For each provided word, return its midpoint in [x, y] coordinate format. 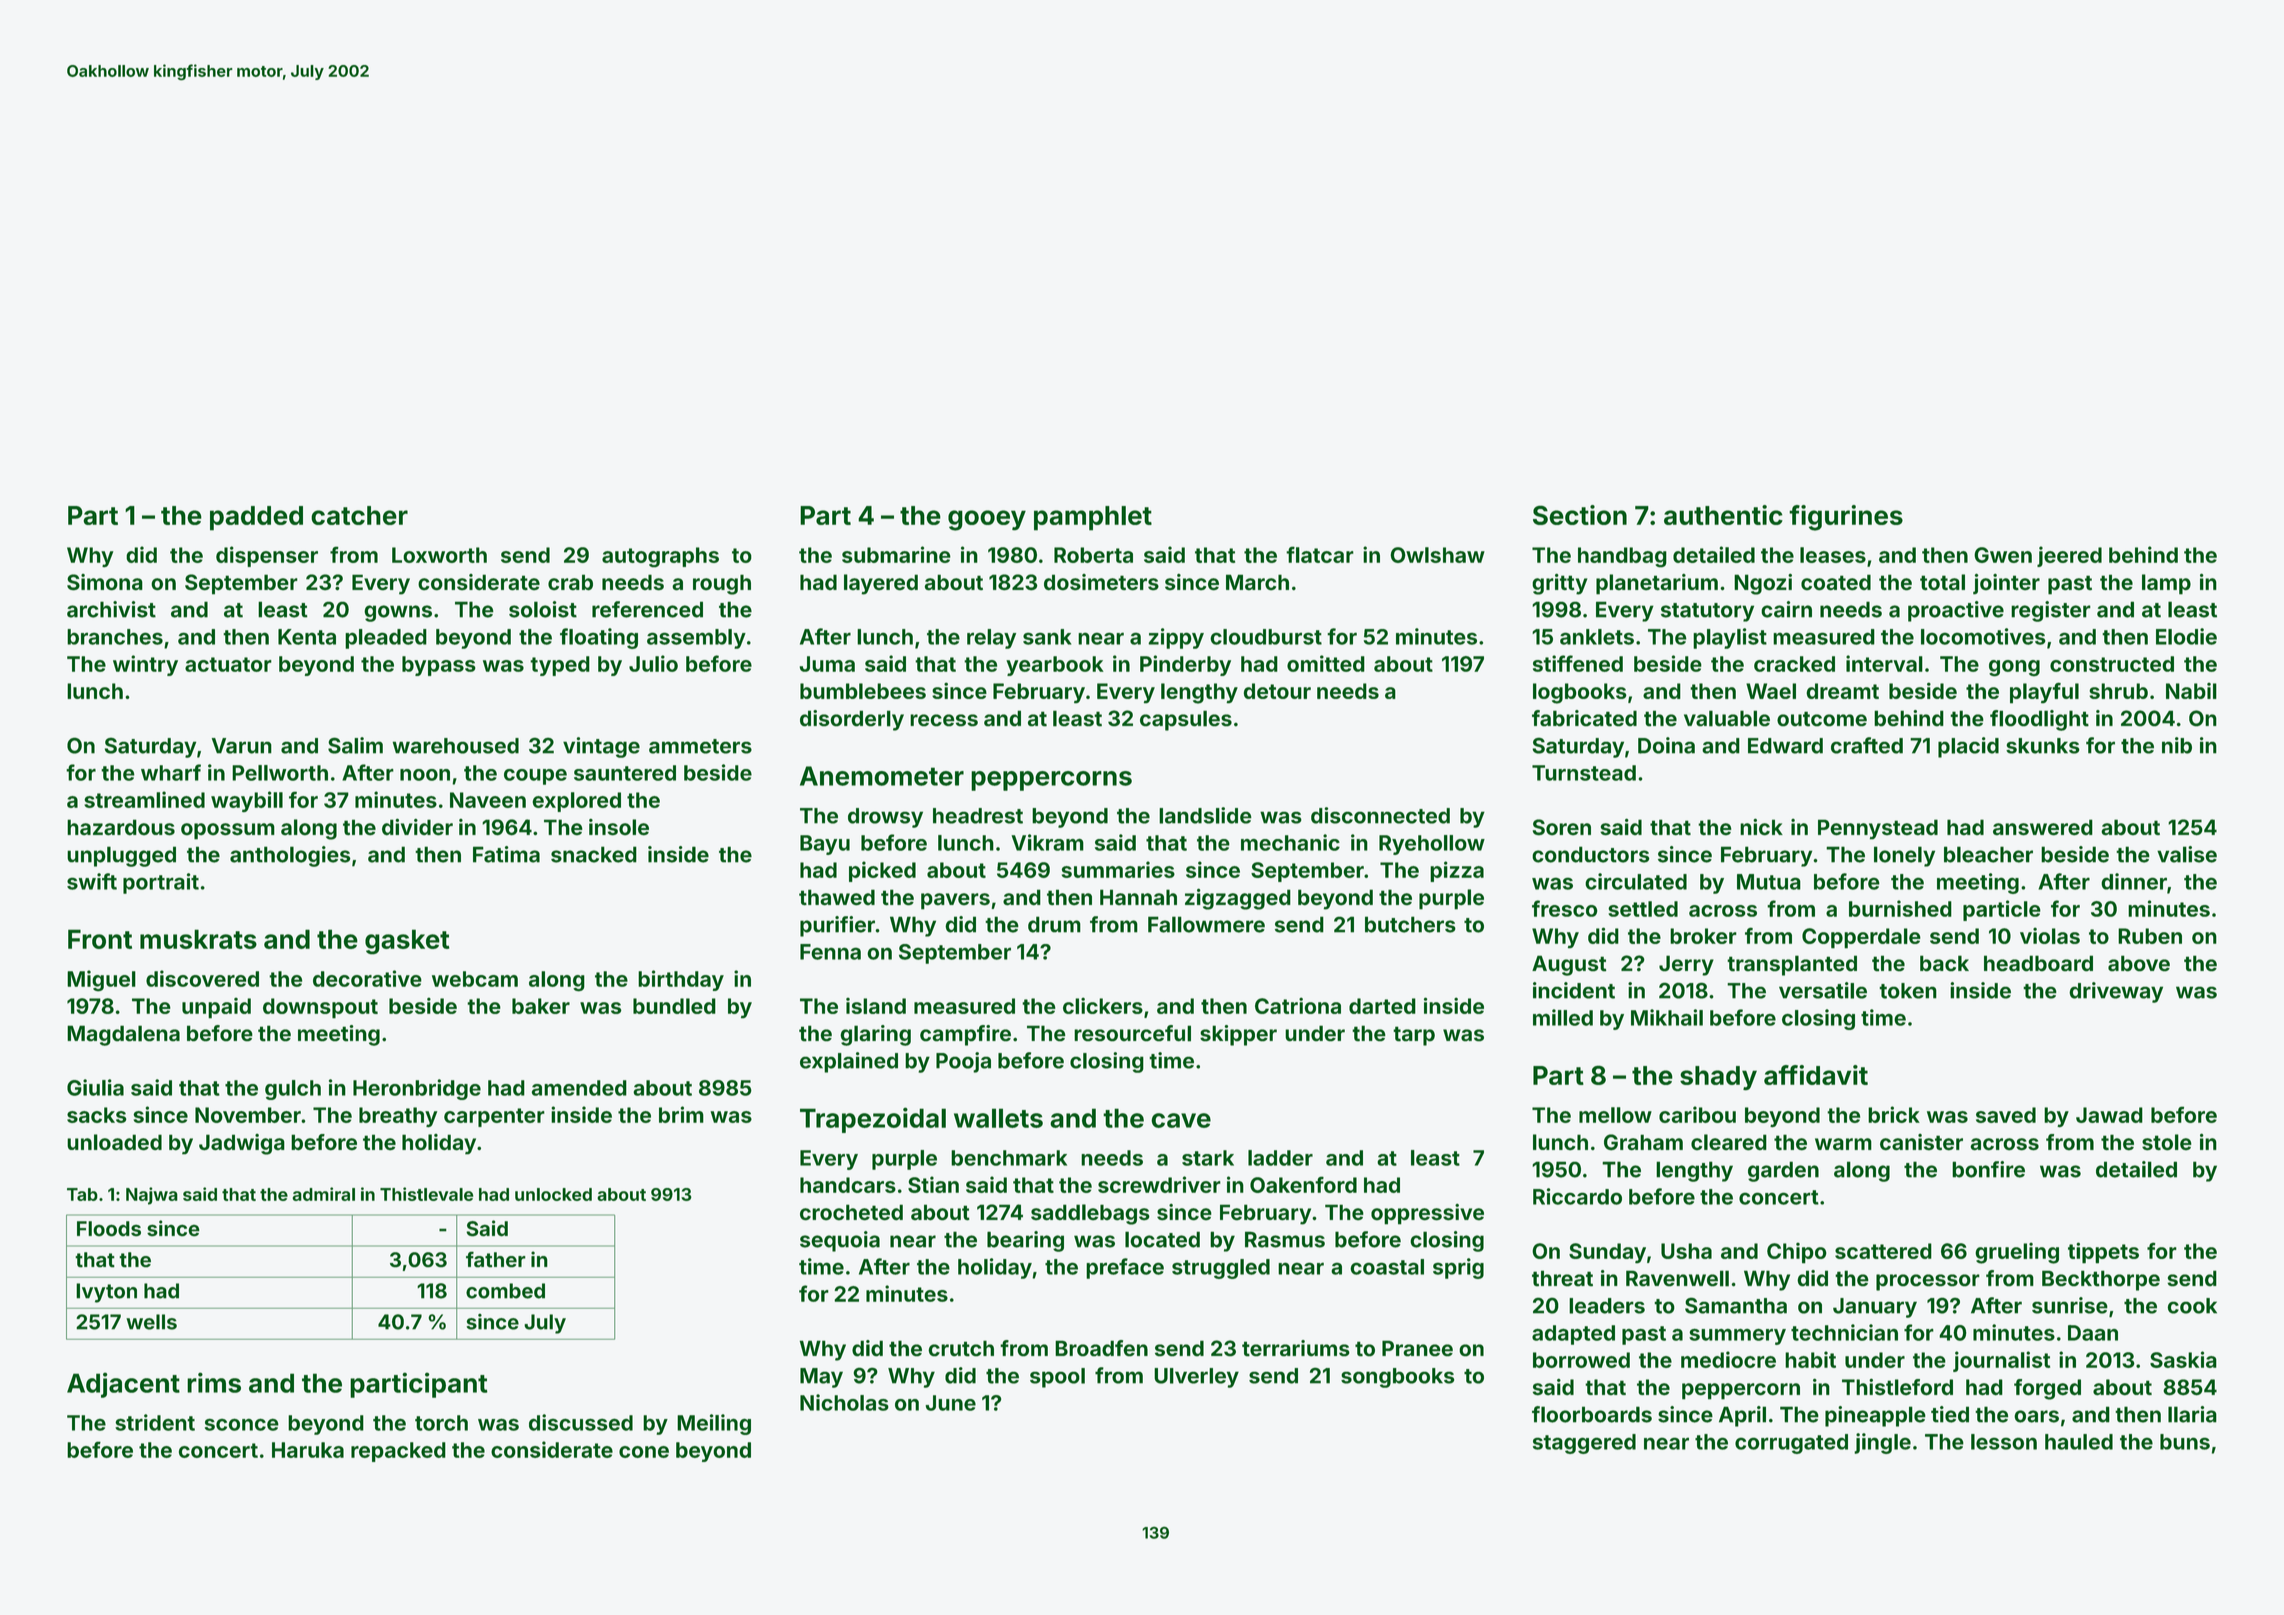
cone [644, 1452]
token [1908, 991]
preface [1125, 1268]
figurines [1846, 518]
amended [579, 1088]
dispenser [267, 556]
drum [1054, 924]
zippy [1176, 638]
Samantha [1736, 1305]
